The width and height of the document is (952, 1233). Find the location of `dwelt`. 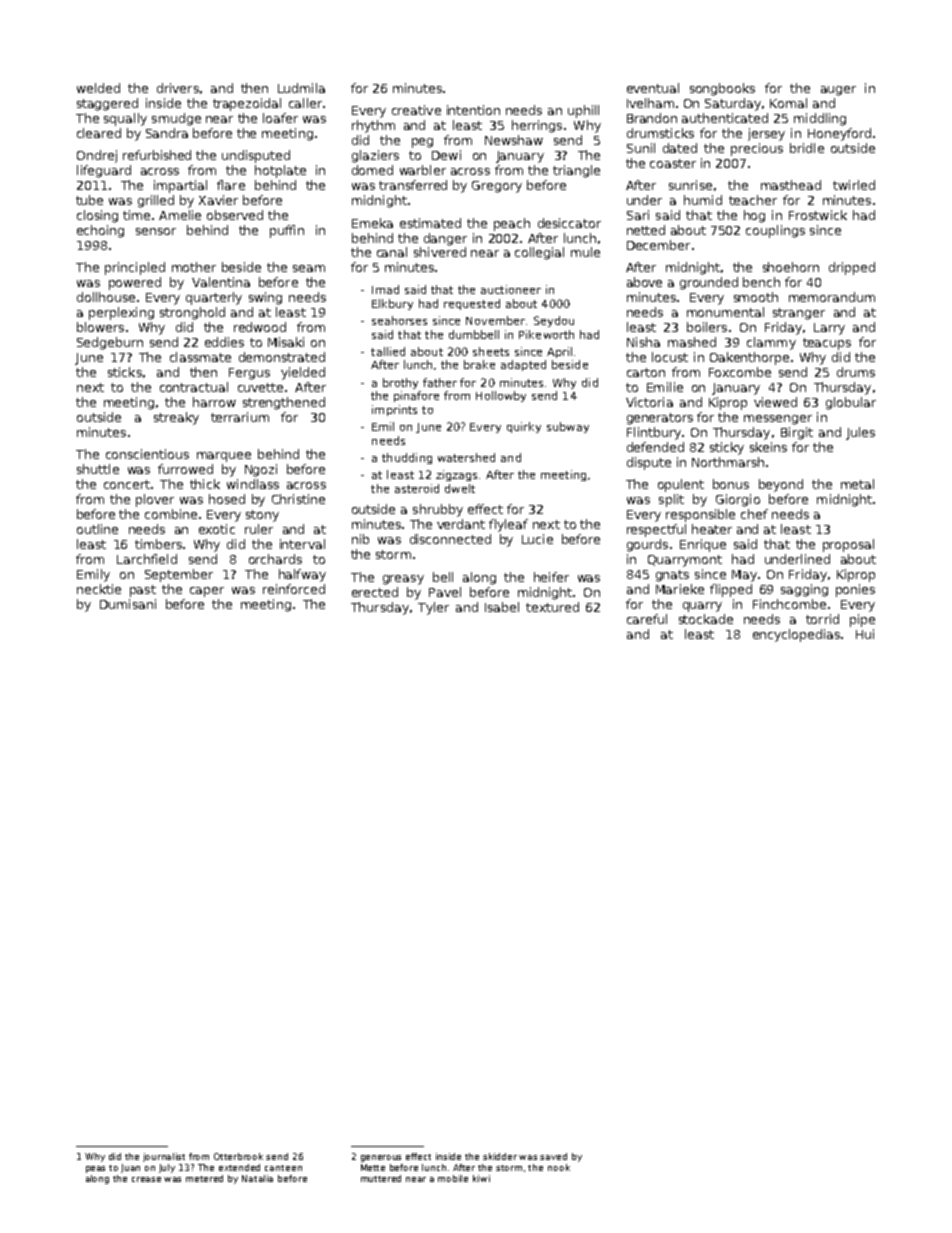

dwelt is located at coordinates (460, 488).
